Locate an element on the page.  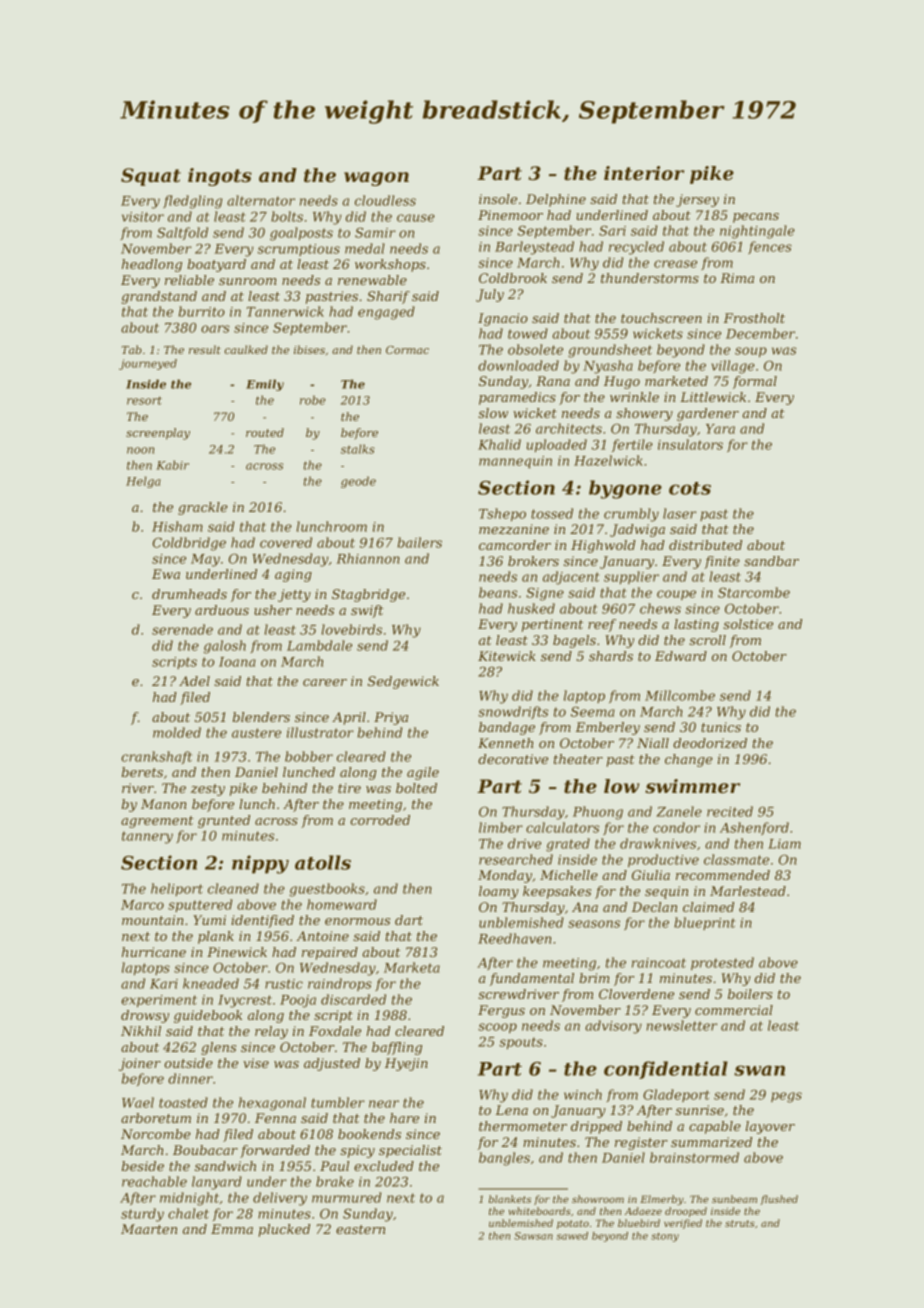
groundsheet is located at coordinates (610, 351).
